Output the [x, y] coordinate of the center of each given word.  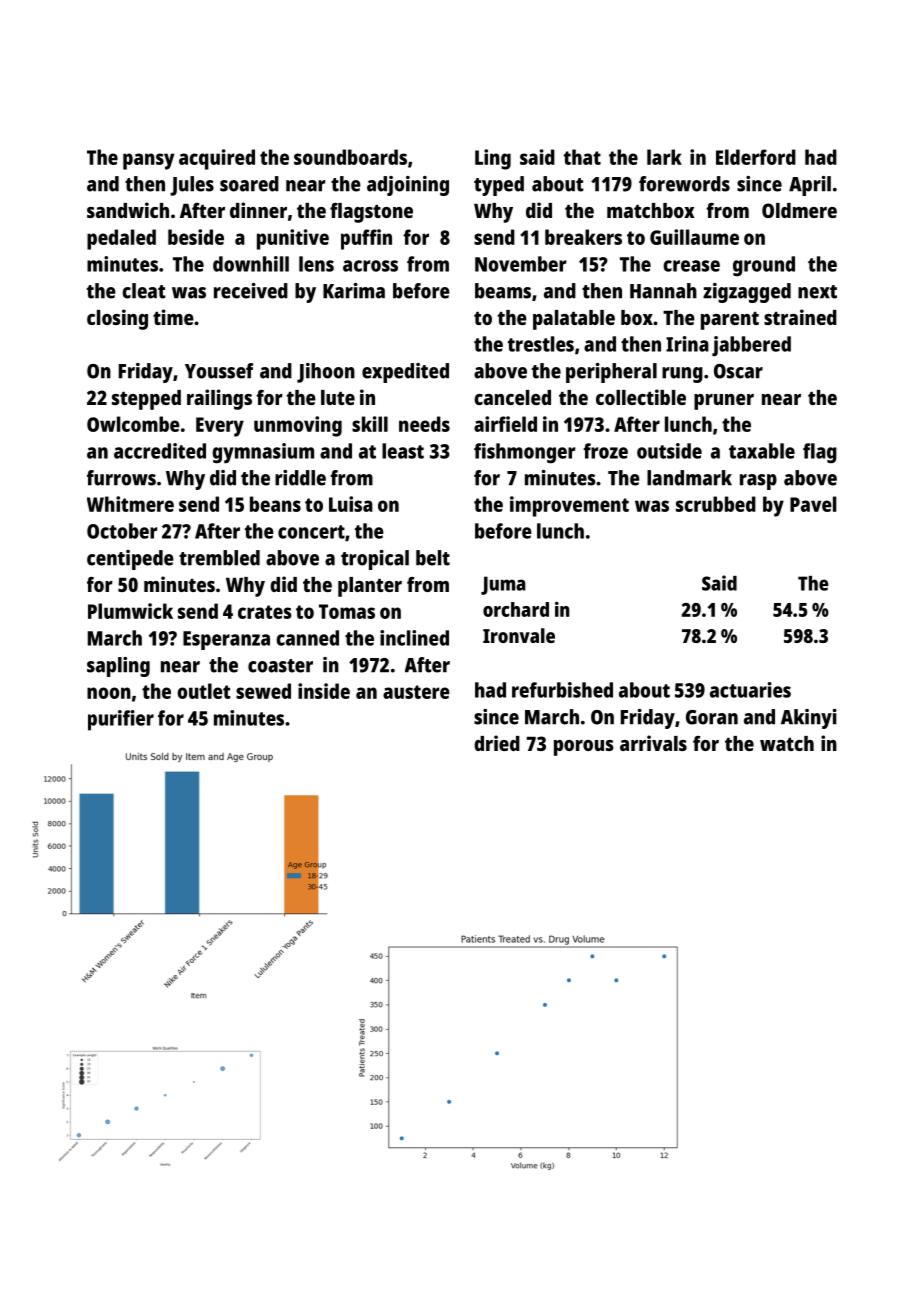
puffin [366, 239]
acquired [217, 159]
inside [324, 691]
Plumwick [130, 611]
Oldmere [799, 210]
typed [499, 186]
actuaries [750, 690]
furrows [121, 478]
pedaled [121, 239]
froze [605, 451]
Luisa [351, 504]
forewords [684, 184]
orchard [516, 609]
